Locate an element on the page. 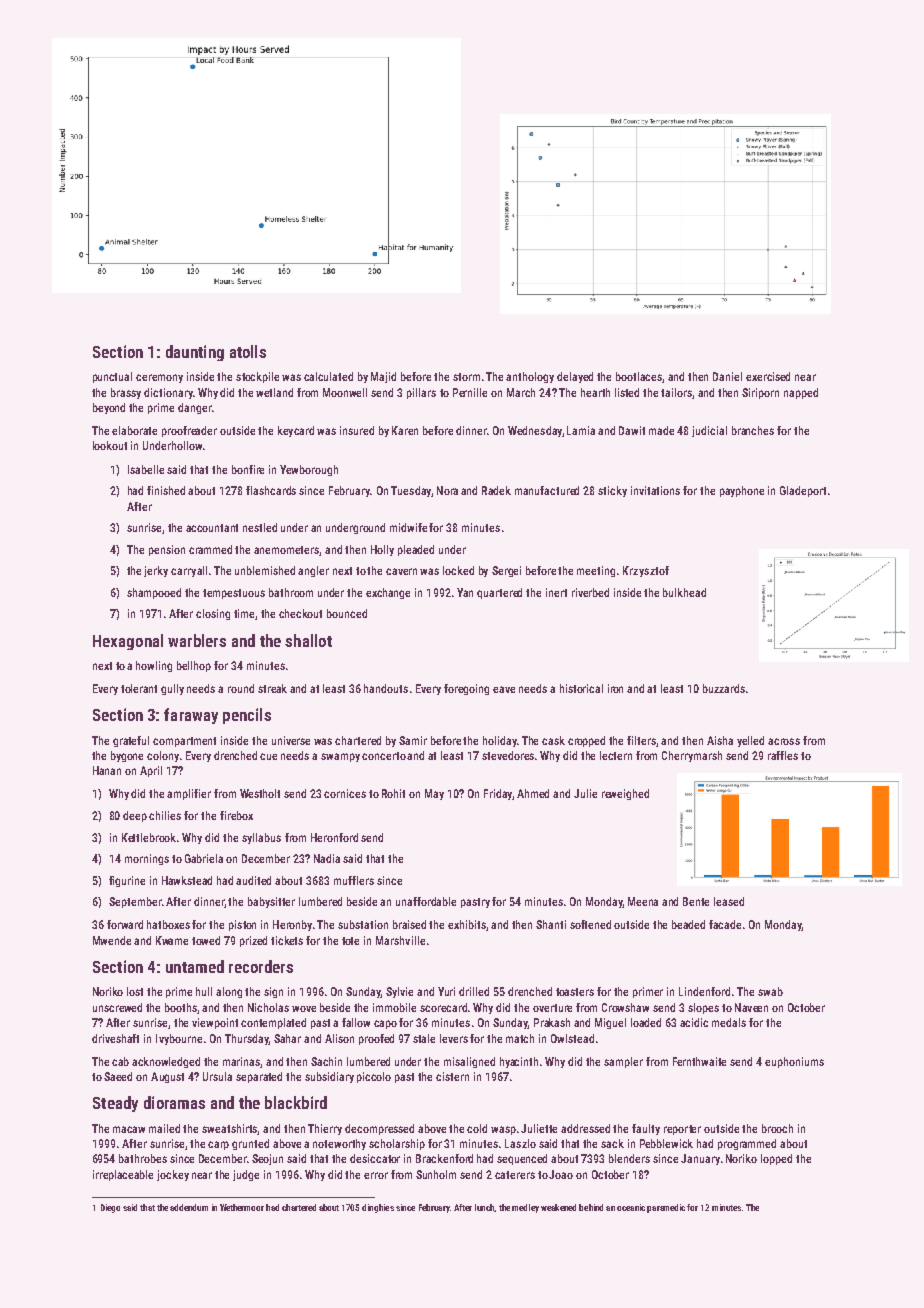 The height and width of the page is (1308, 924). wetland is located at coordinates (274, 392).
